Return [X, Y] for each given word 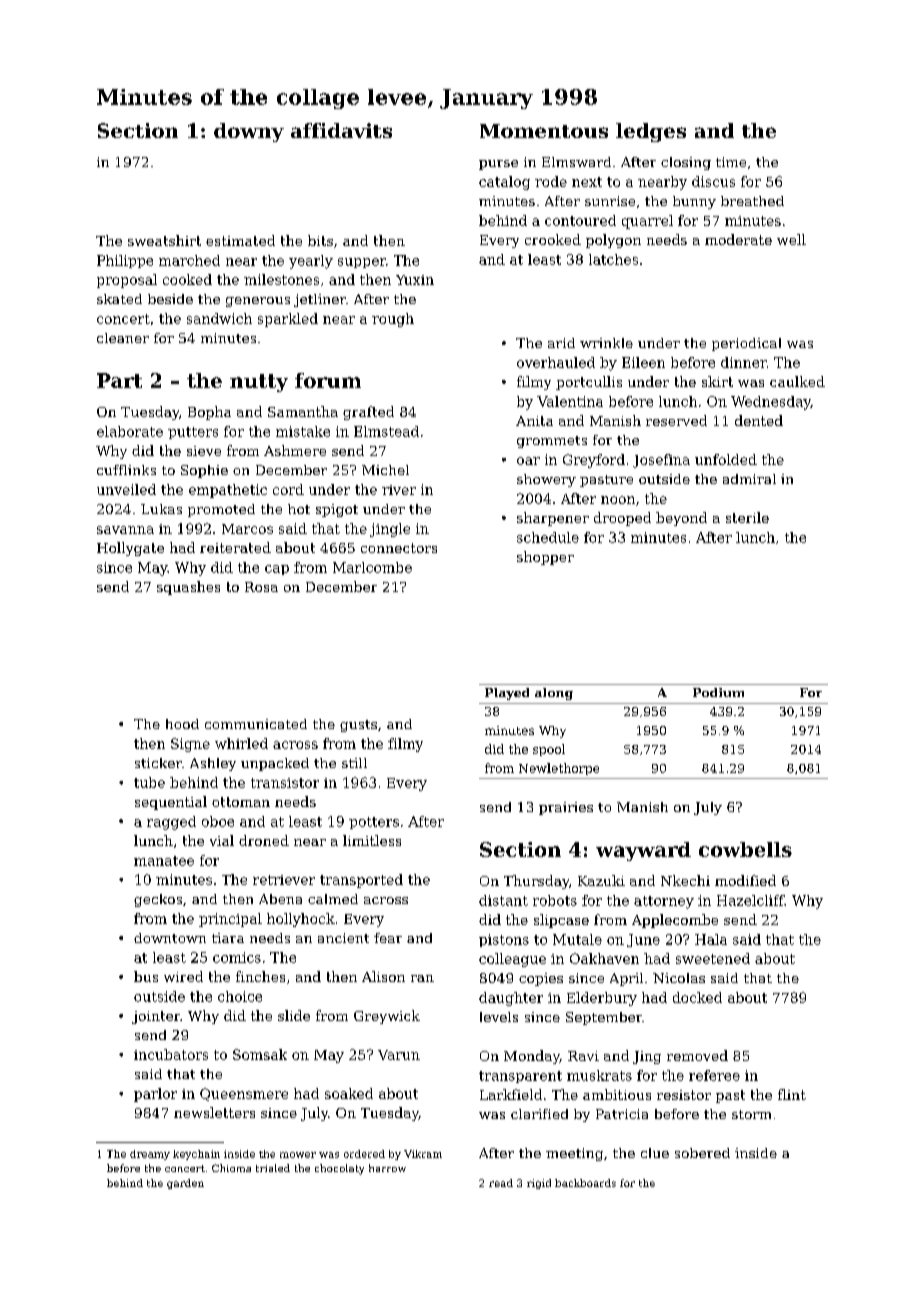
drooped [622, 519]
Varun [399, 1055]
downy [249, 132]
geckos [158, 900]
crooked [553, 239]
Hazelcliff [750, 900]
